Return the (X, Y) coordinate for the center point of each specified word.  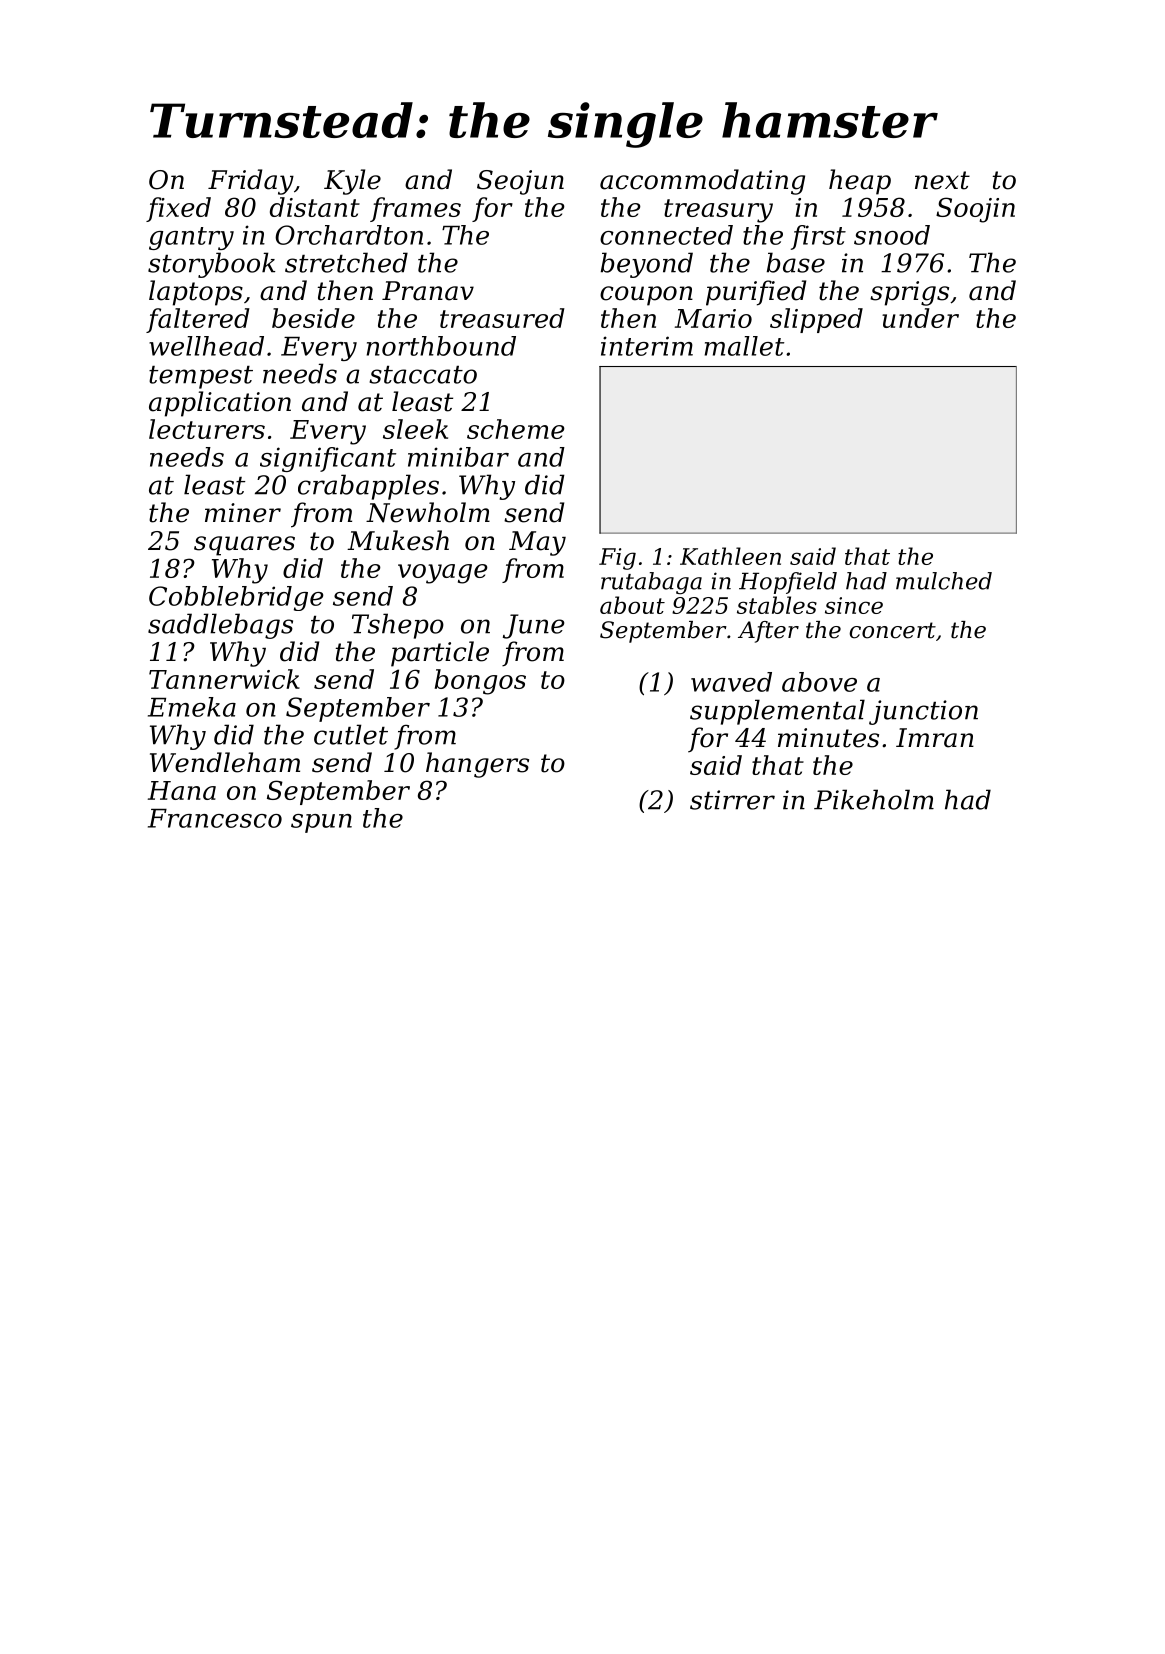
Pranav (428, 291)
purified (756, 293)
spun (321, 823)
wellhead (206, 346)
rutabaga (651, 583)
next (942, 180)
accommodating (702, 182)
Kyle (352, 182)
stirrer (732, 800)
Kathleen (730, 556)
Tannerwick (224, 679)
